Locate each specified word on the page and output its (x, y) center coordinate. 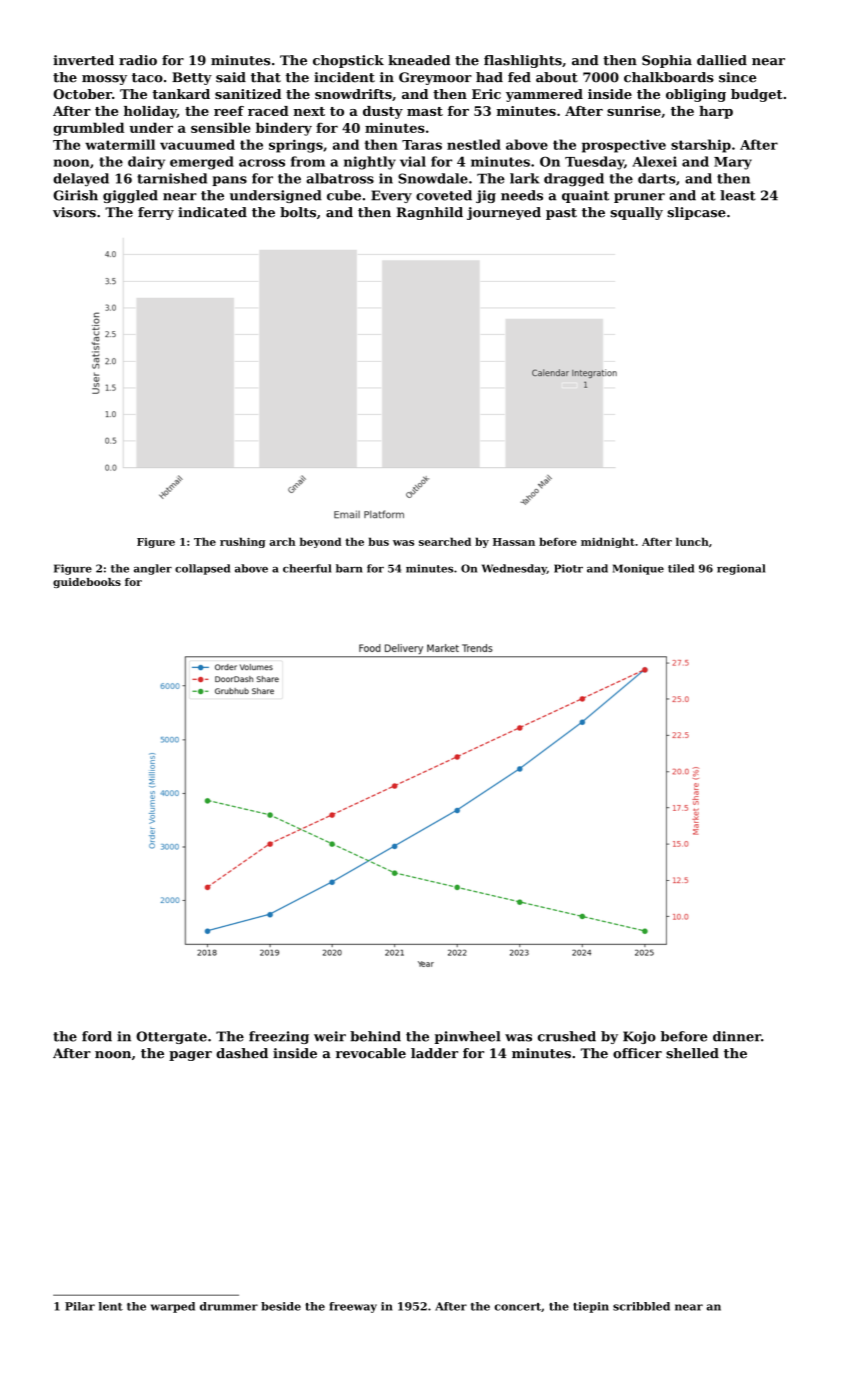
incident (344, 77)
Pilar (80, 1306)
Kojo (639, 1037)
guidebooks (87, 583)
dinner (737, 1036)
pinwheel (468, 1037)
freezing (279, 1037)
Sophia (667, 61)
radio (138, 60)
